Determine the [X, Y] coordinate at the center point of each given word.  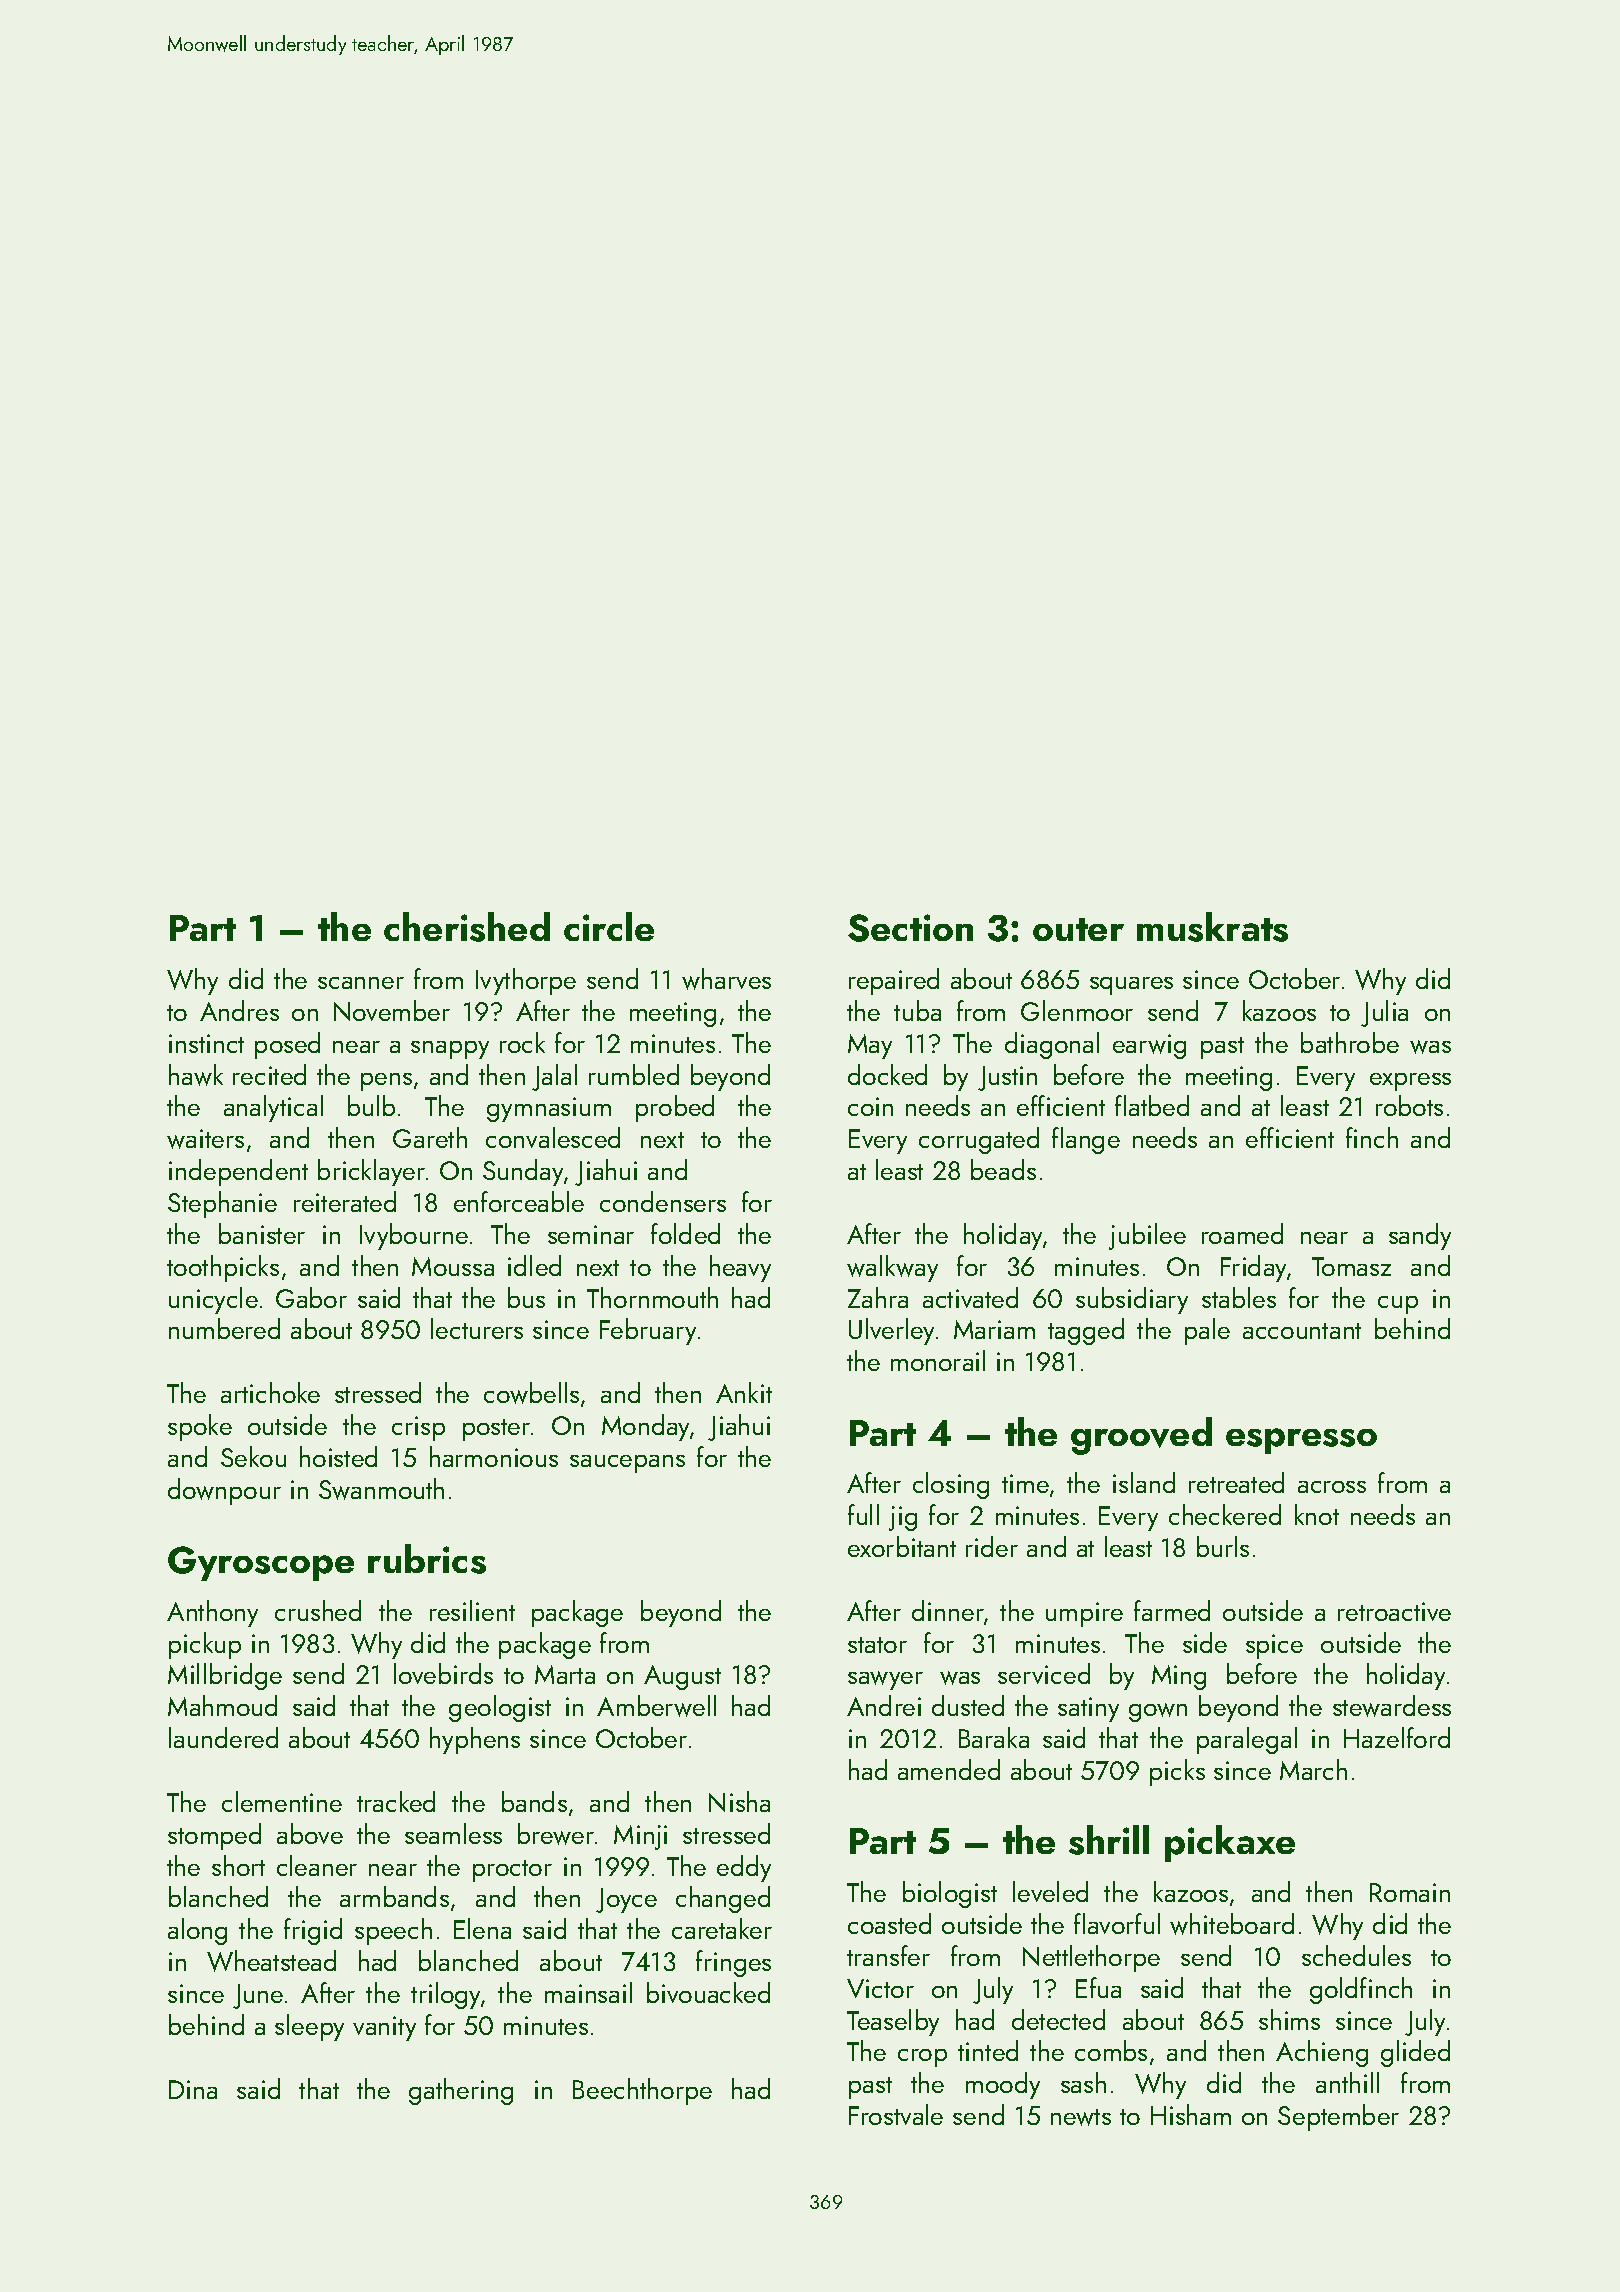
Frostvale [896, 2114]
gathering [461, 2091]
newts [1081, 2117]
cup [1398, 1305]
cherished [467, 927]
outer [1078, 929]
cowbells [531, 1393]
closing [951, 1485]
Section [910, 928]
